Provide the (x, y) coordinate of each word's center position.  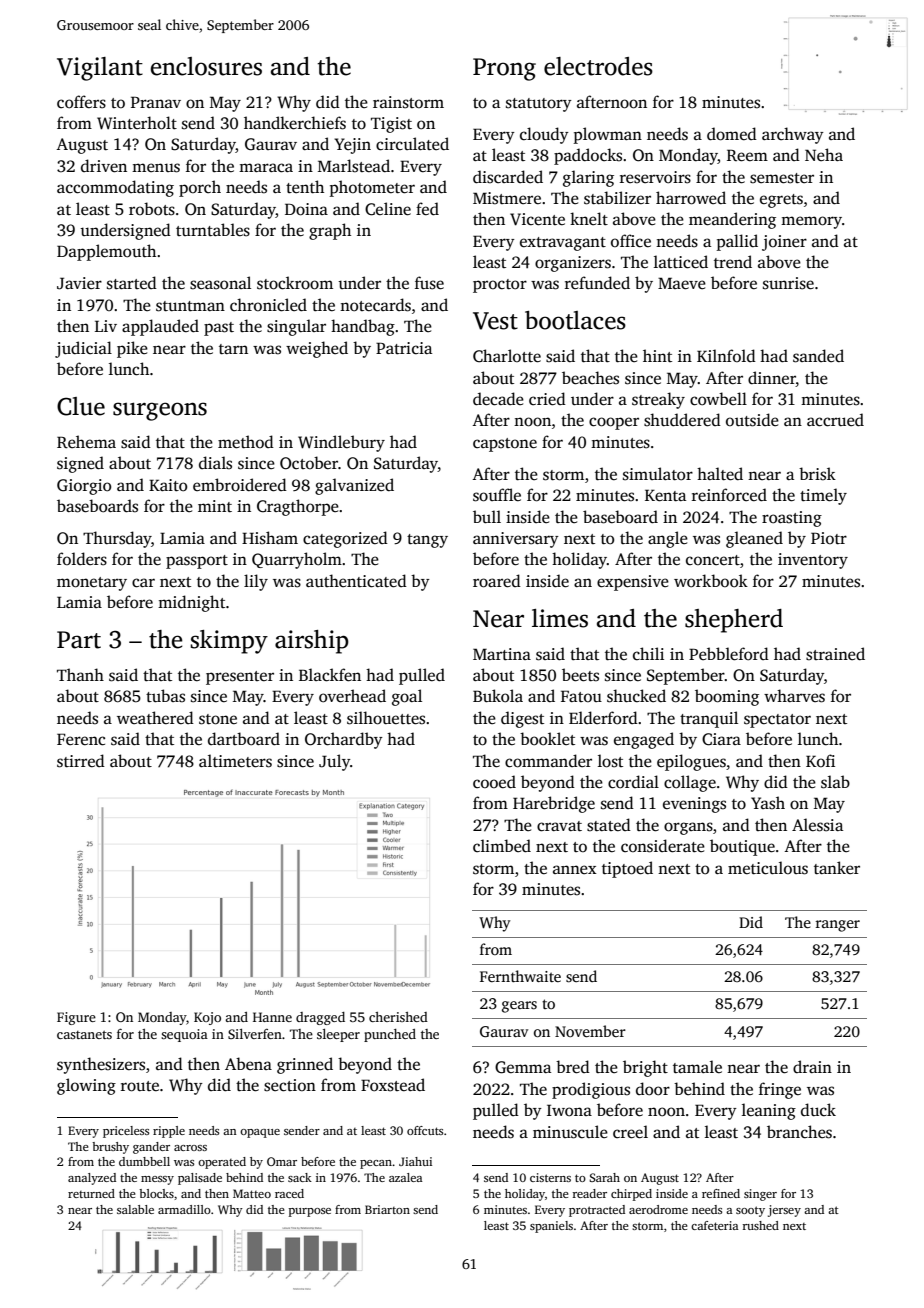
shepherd (734, 621)
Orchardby (344, 740)
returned (91, 1193)
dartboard (244, 739)
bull (487, 516)
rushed (761, 1225)
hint (657, 355)
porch (200, 188)
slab (835, 782)
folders (82, 559)
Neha (824, 154)
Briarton (387, 1209)
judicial (83, 349)
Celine (388, 209)
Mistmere (507, 198)
